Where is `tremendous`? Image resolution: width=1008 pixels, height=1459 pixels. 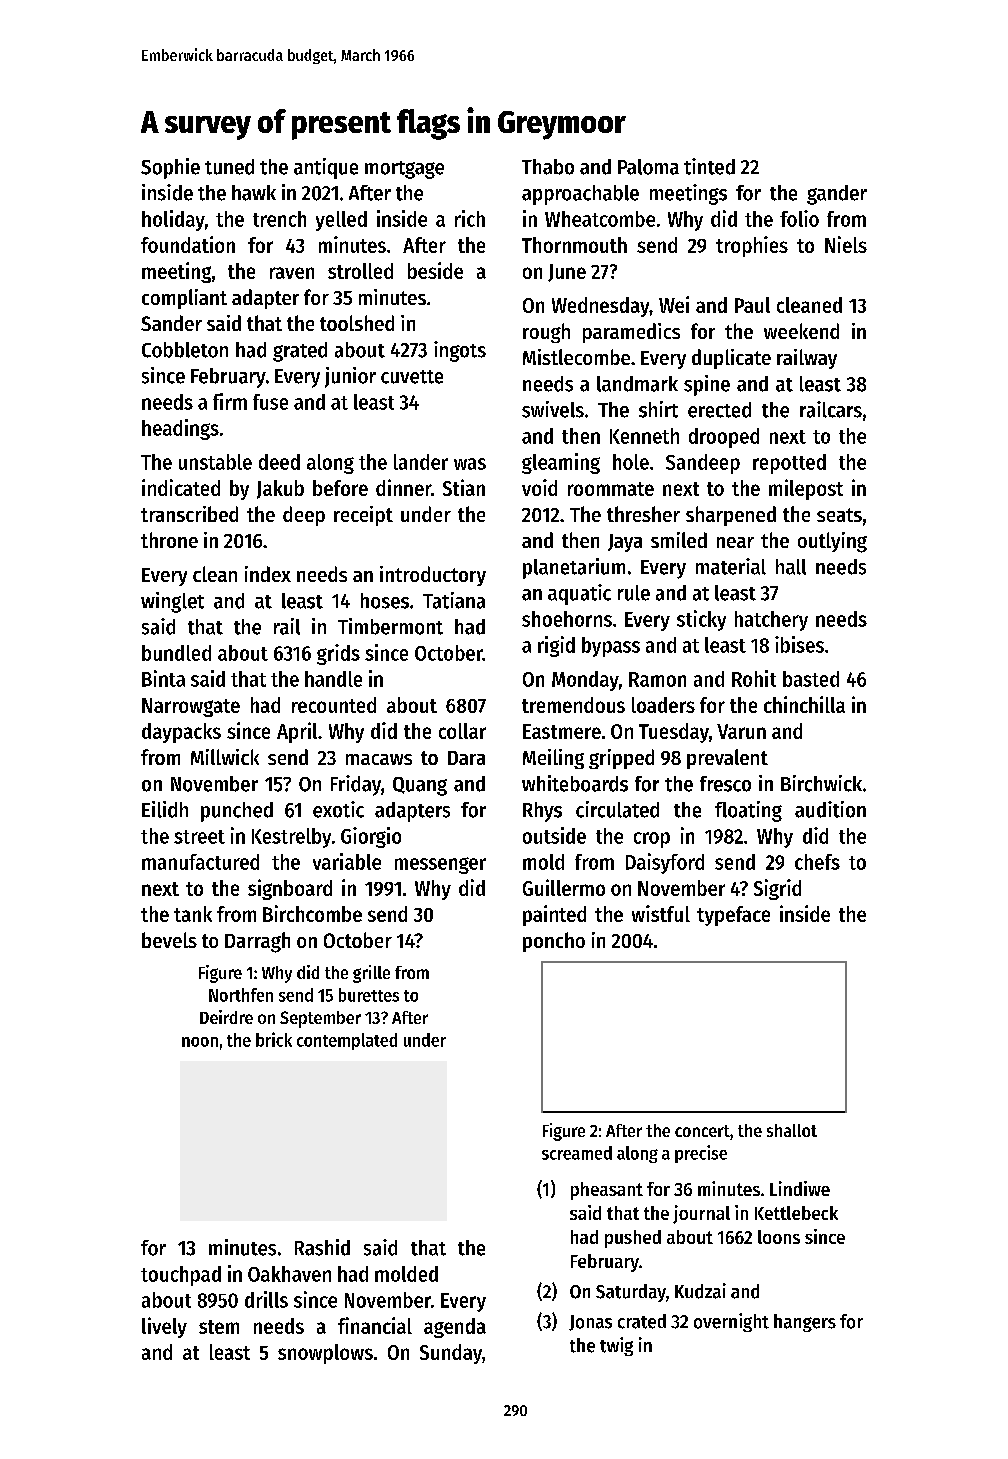 tremendous is located at coordinates (573, 705).
